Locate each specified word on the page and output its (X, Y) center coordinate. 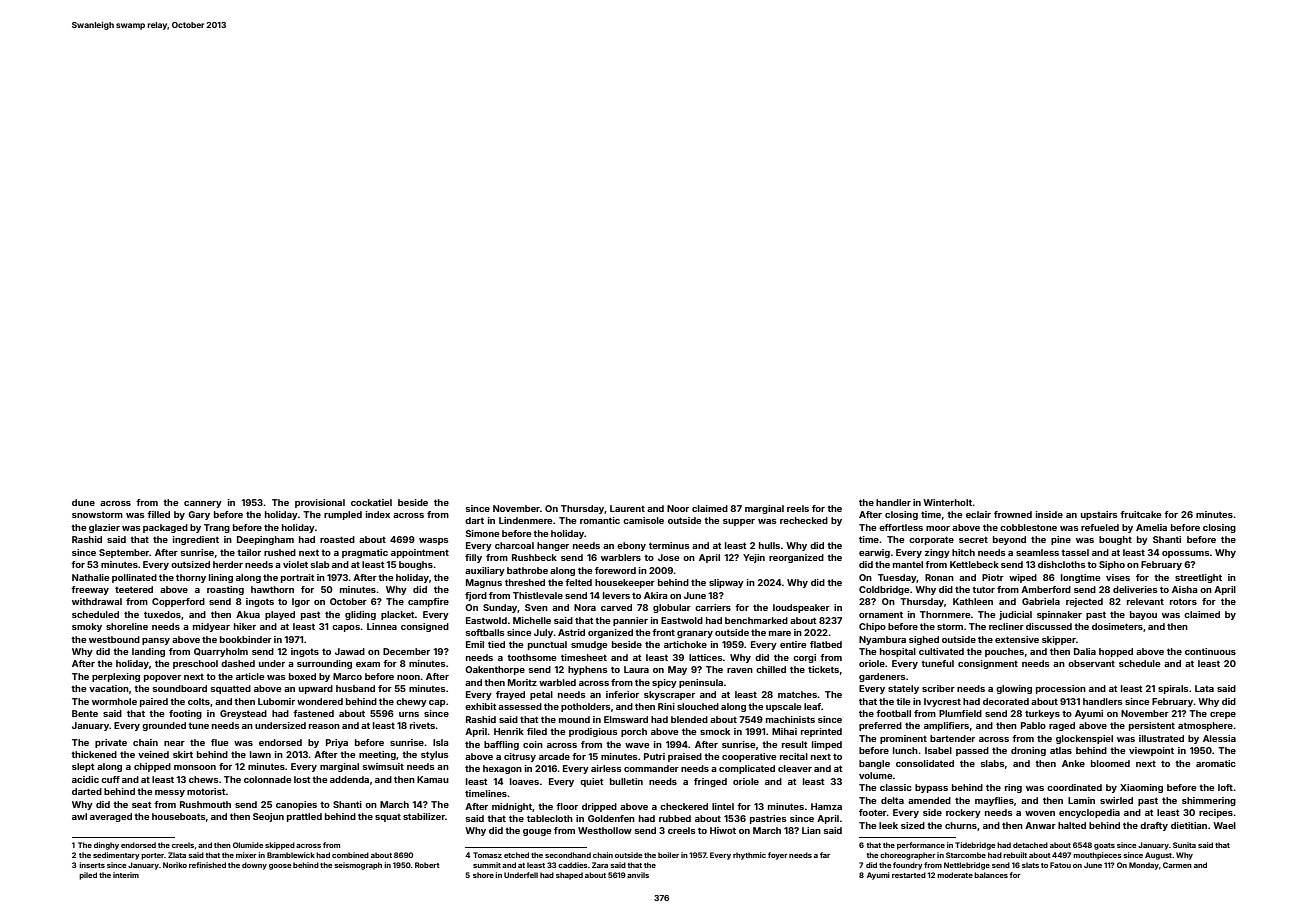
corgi (804, 658)
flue (219, 742)
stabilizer (424, 816)
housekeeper (625, 583)
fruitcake (1140, 514)
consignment (988, 664)
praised (685, 757)
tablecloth (550, 818)
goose (280, 867)
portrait (298, 578)
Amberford (1046, 589)
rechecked (804, 520)
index (378, 514)
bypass (931, 788)
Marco (347, 676)
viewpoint (1151, 751)
